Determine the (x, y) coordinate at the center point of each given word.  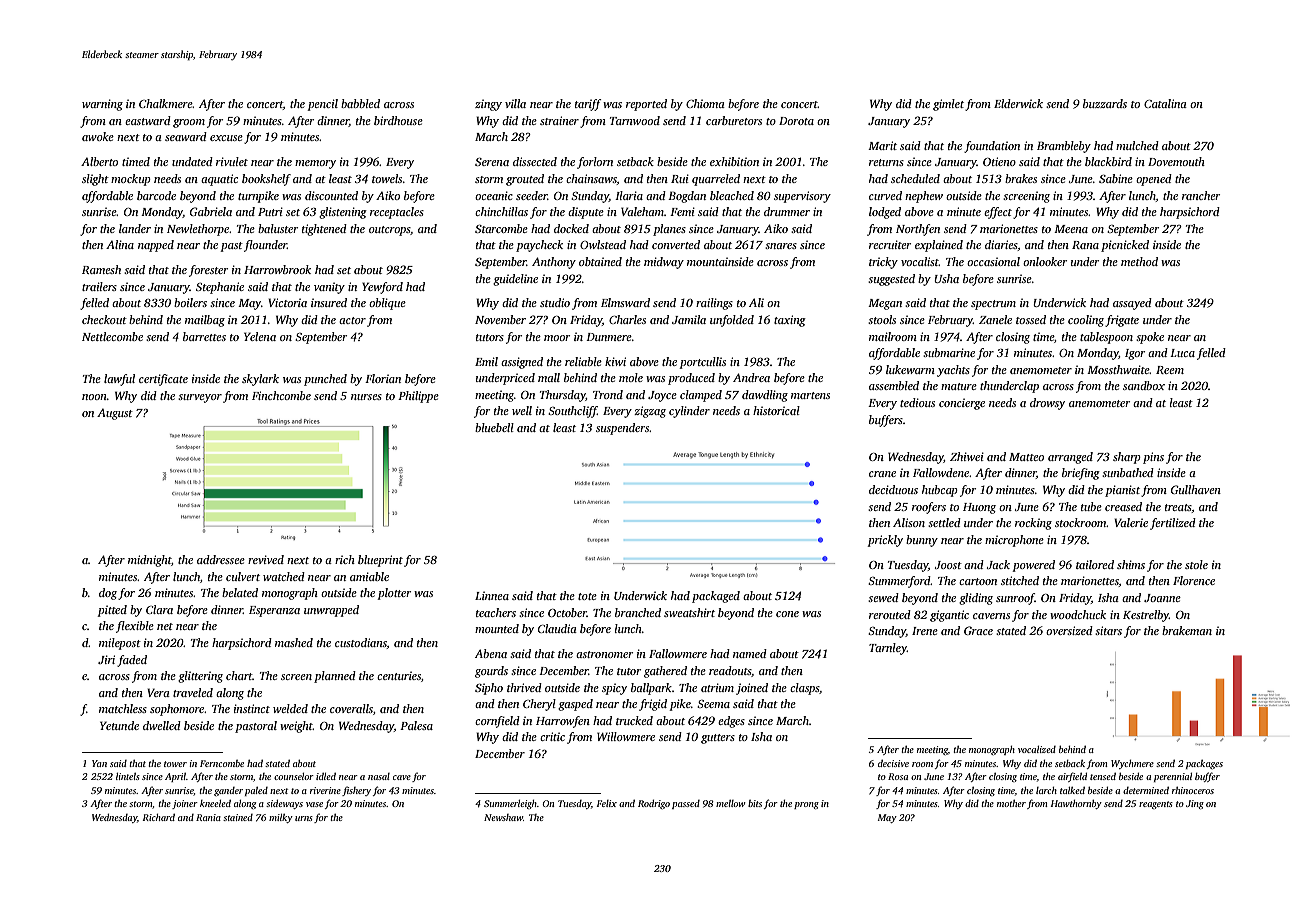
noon (94, 397)
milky (281, 818)
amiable (369, 576)
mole (631, 377)
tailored (1095, 564)
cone (787, 614)
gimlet (948, 105)
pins (1153, 458)
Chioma (705, 103)
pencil (322, 105)
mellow (731, 803)
